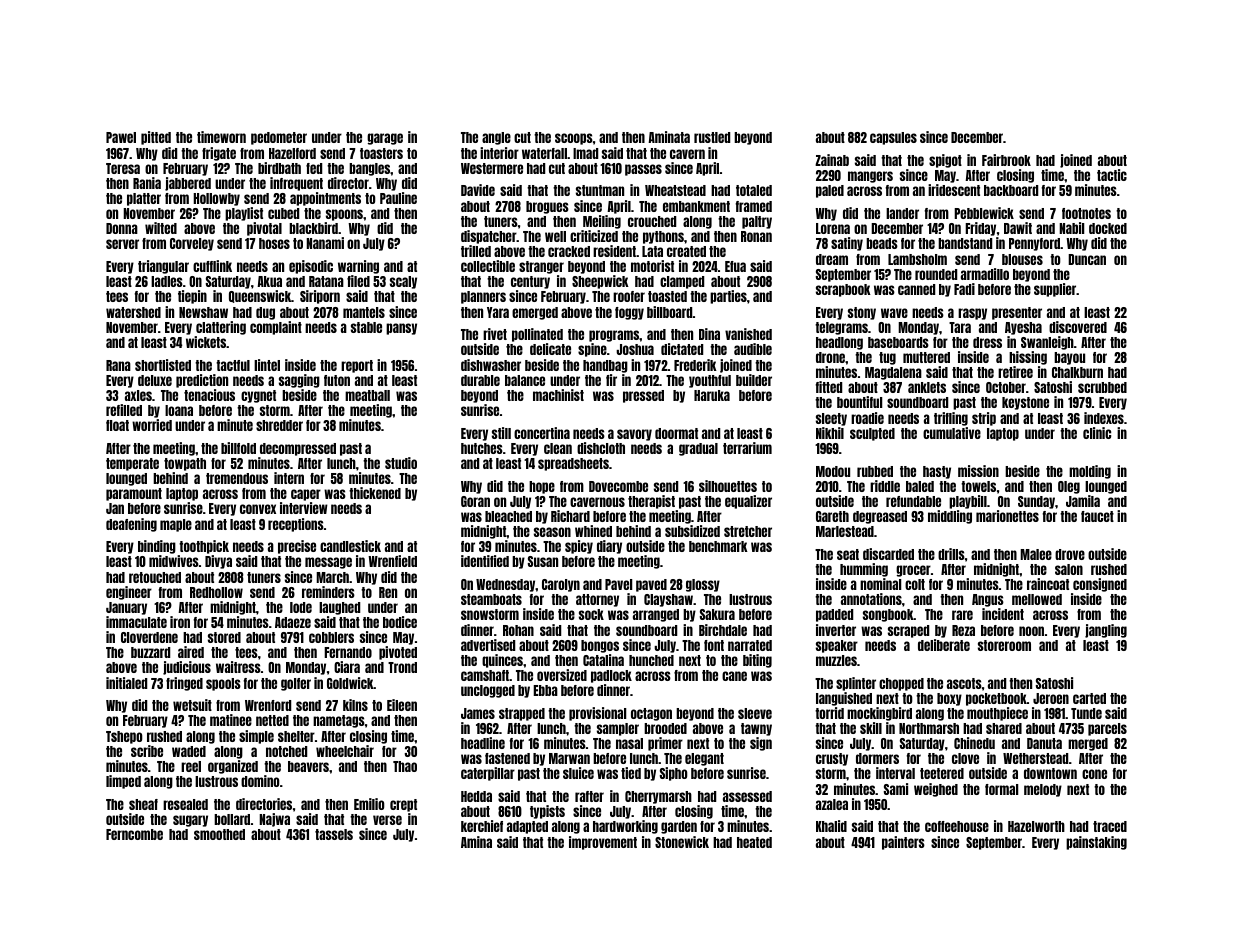  I want to click on painters, so click(903, 843).
